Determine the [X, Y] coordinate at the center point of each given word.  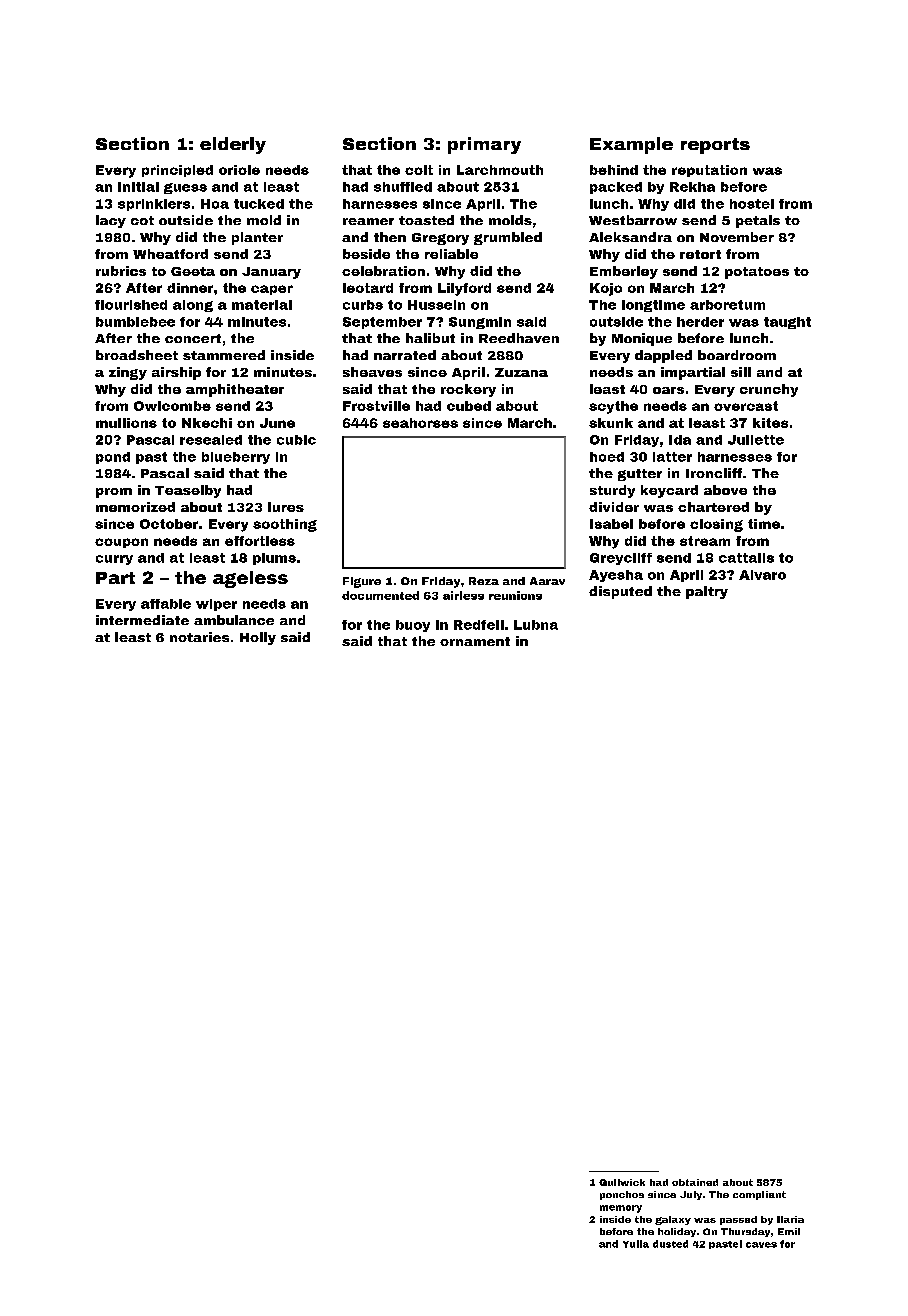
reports [715, 146]
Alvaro [762, 575]
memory [621, 1209]
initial [138, 187]
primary [484, 145]
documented [380, 595]
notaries [199, 637]
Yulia [636, 1244]
